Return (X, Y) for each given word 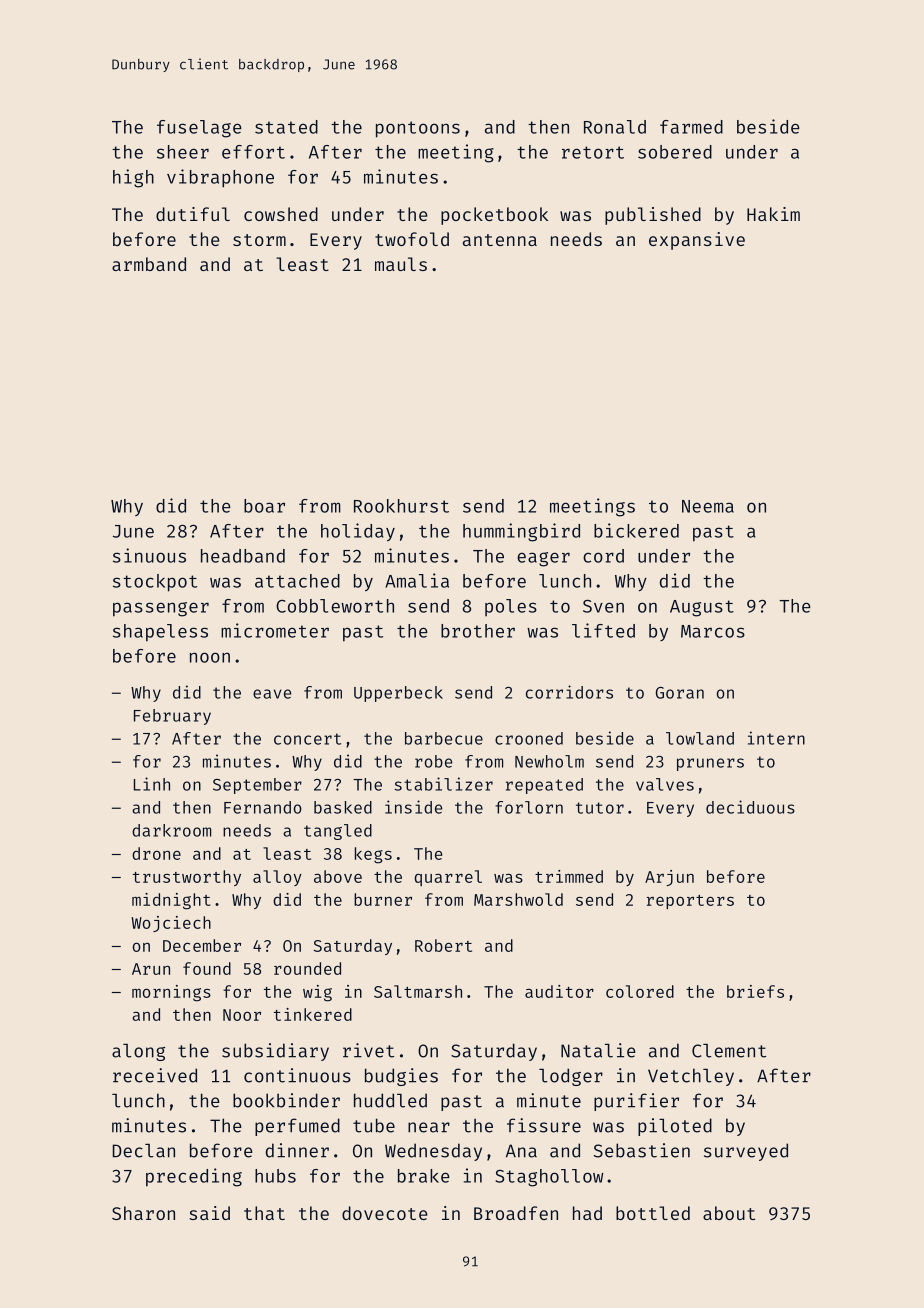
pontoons (418, 129)
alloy (277, 878)
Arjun (669, 878)
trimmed (569, 876)
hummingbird (521, 532)
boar (264, 506)
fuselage (199, 129)
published (653, 216)
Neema (708, 506)
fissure (544, 1125)
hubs (275, 1176)
